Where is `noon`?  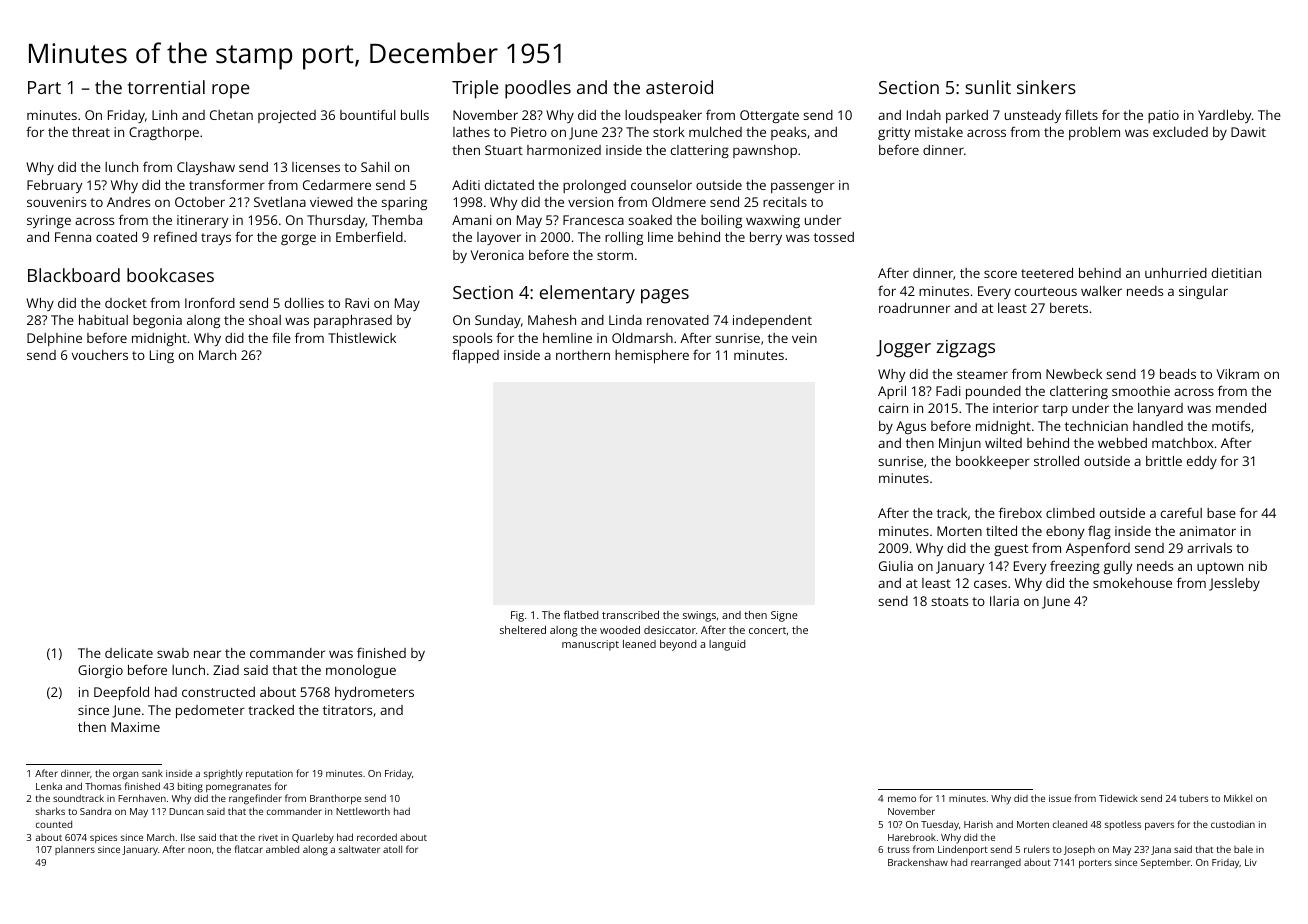 noon is located at coordinates (199, 850).
